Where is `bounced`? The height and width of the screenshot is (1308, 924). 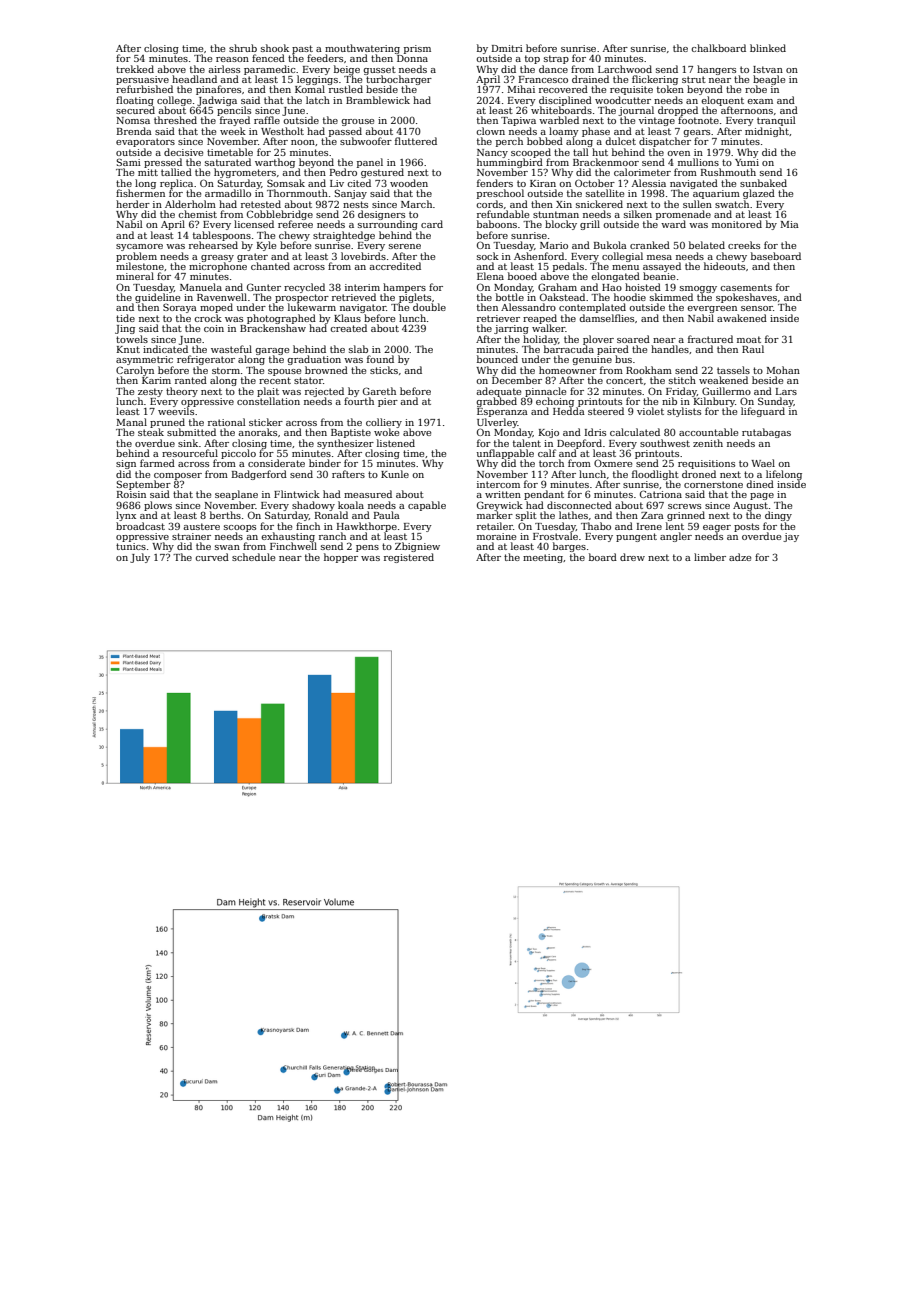
bounced is located at coordinates (497, 359).
